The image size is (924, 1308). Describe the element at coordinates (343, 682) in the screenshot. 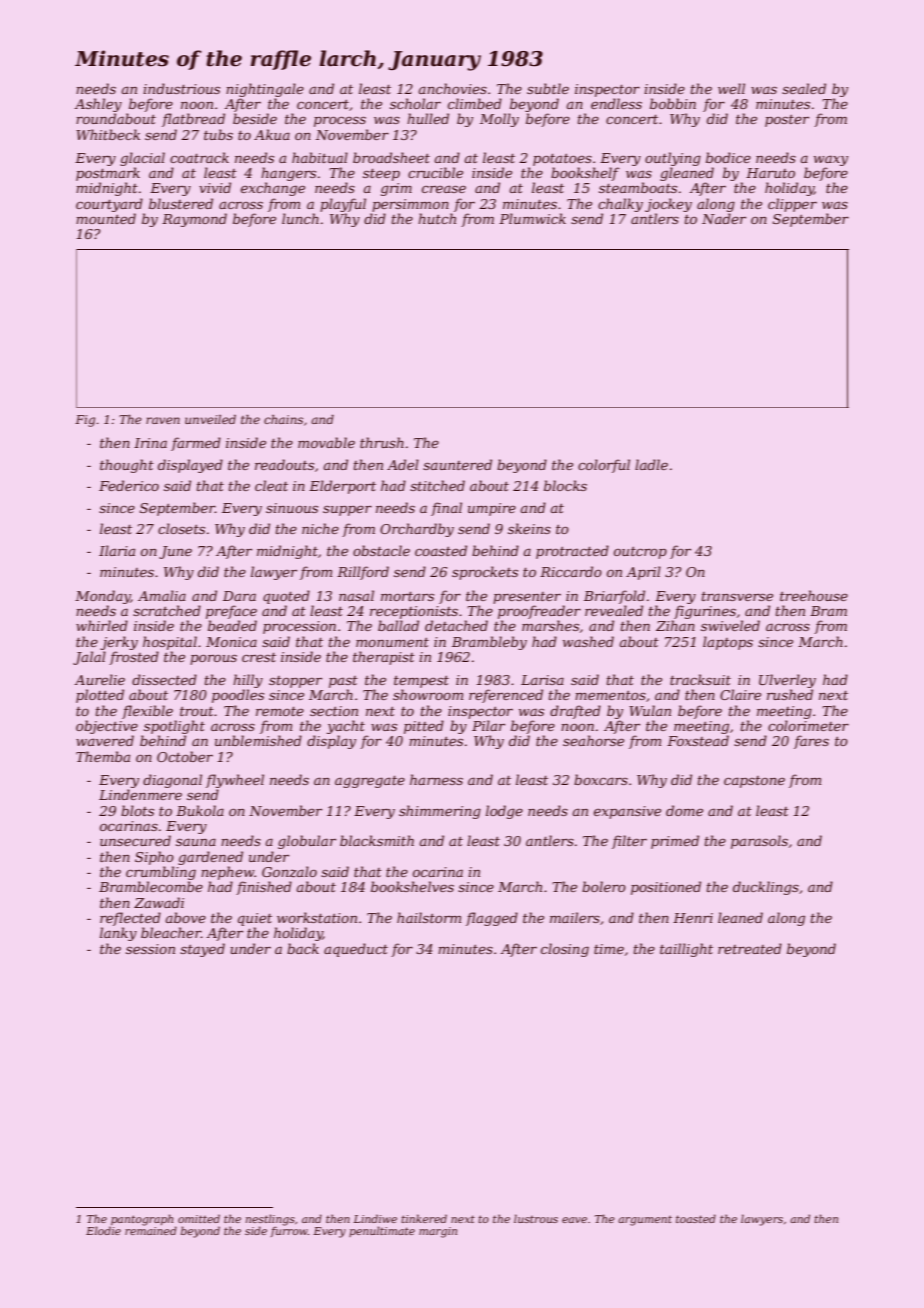

I see `past` at that location.
